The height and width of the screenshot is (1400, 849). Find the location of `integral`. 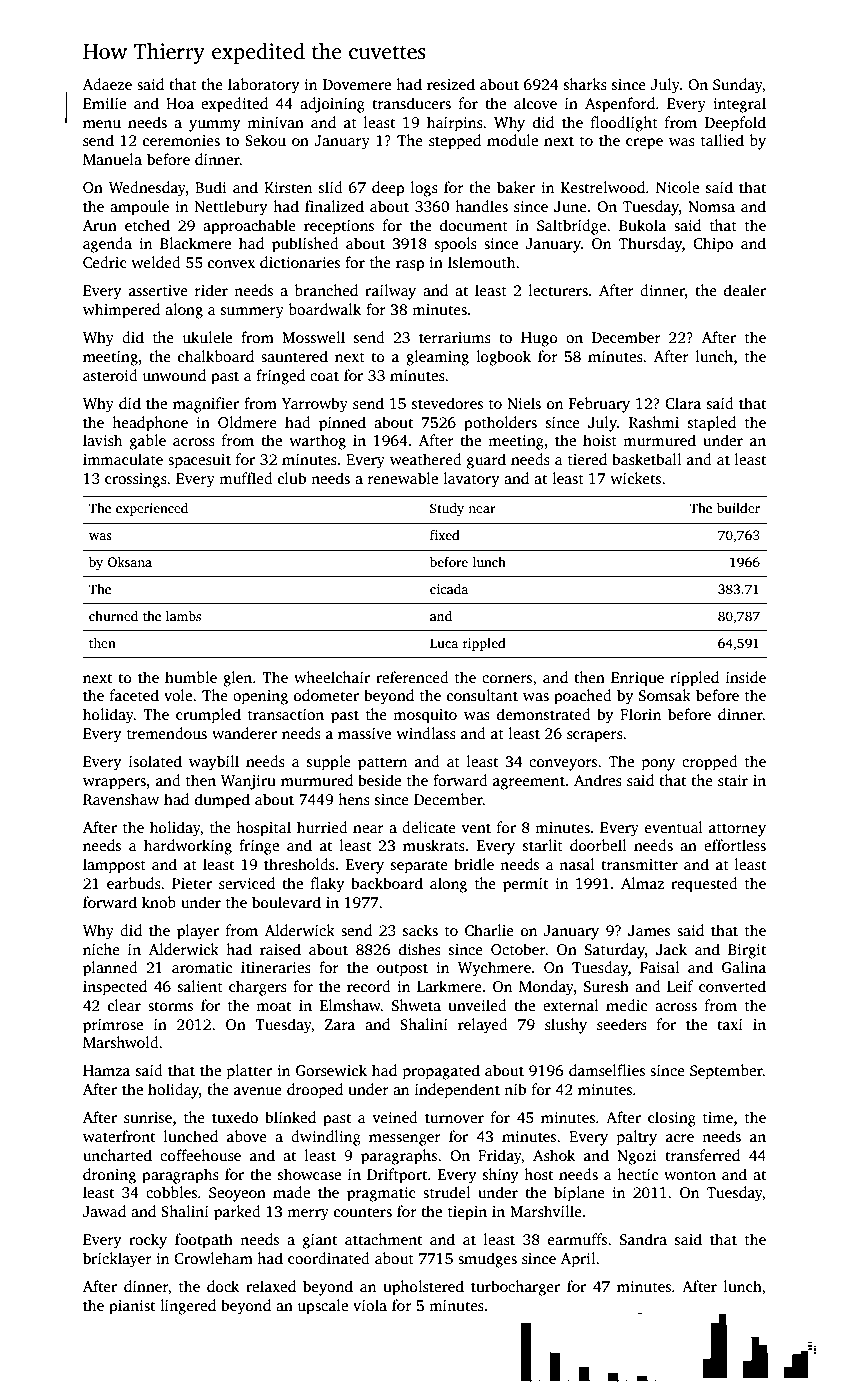

integral is located at coordinates (739, 105).
